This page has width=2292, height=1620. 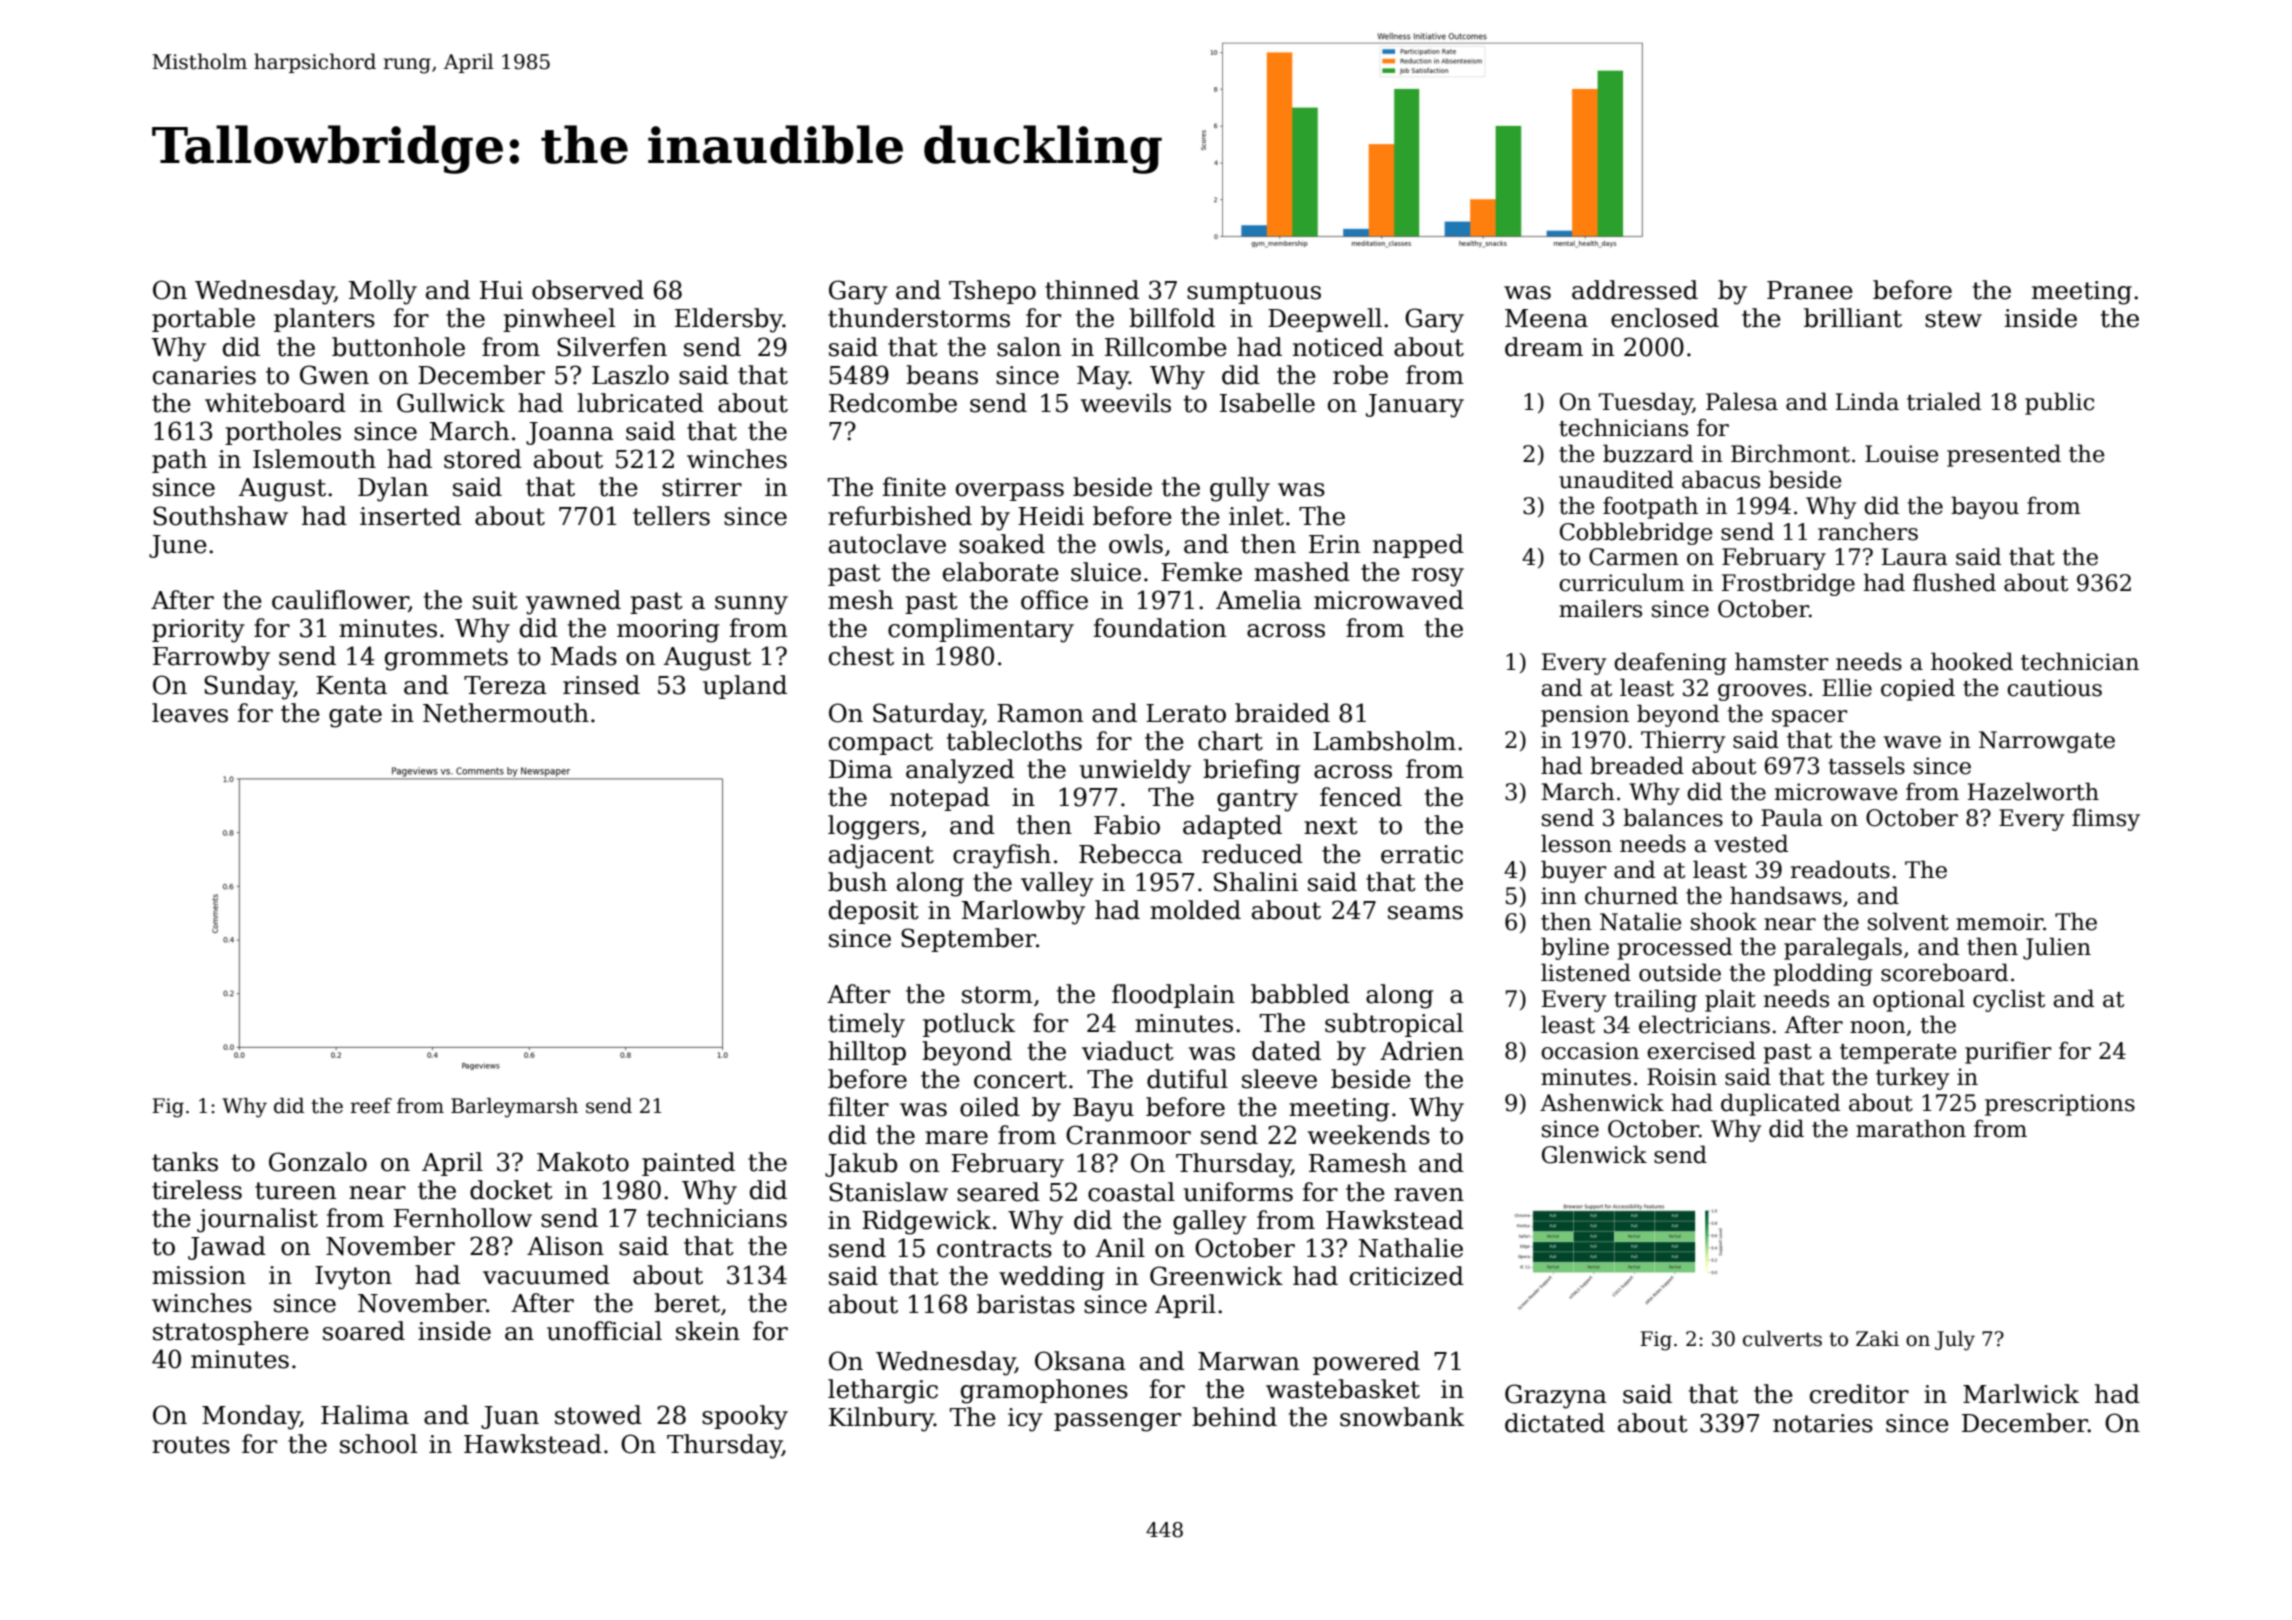 I want to click on deposit, so click(x=874, y=912).
